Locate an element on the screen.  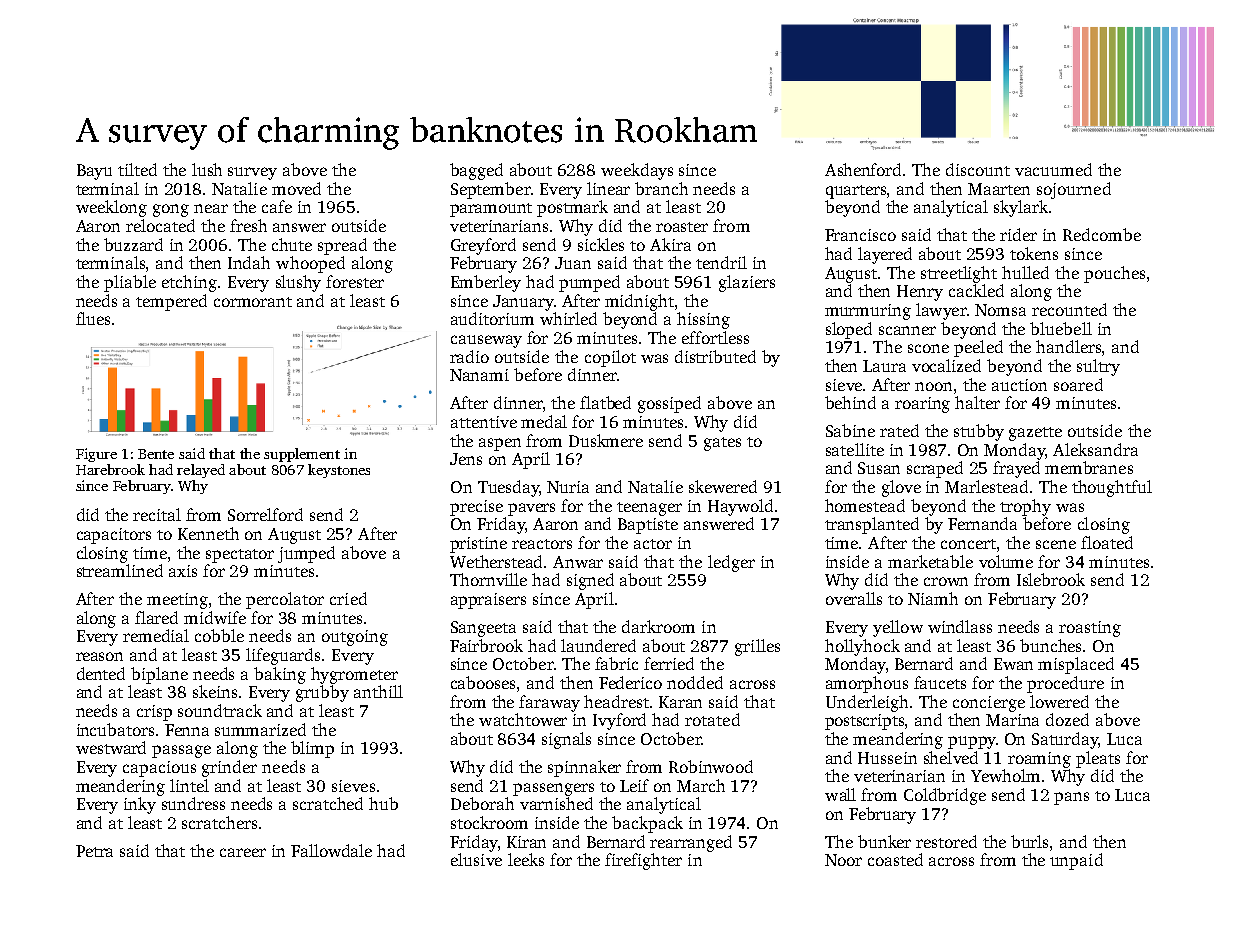
scraped is located at coordinates (935, 469).
